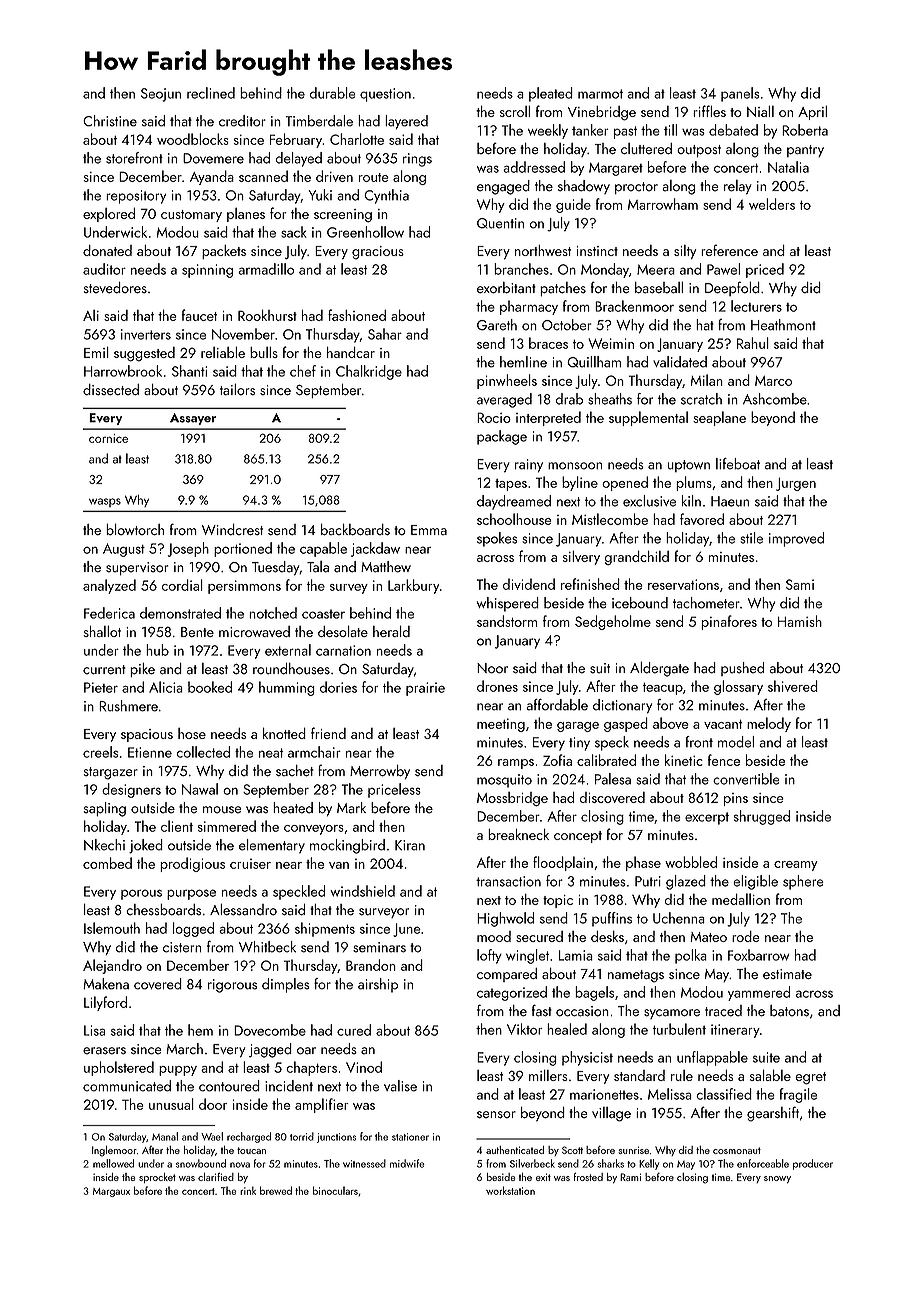 This page has height=1308, width=924. What do you see at coordinates (385, 334) in the page?
I see `Sahar` at bounding box center [385, 334].
